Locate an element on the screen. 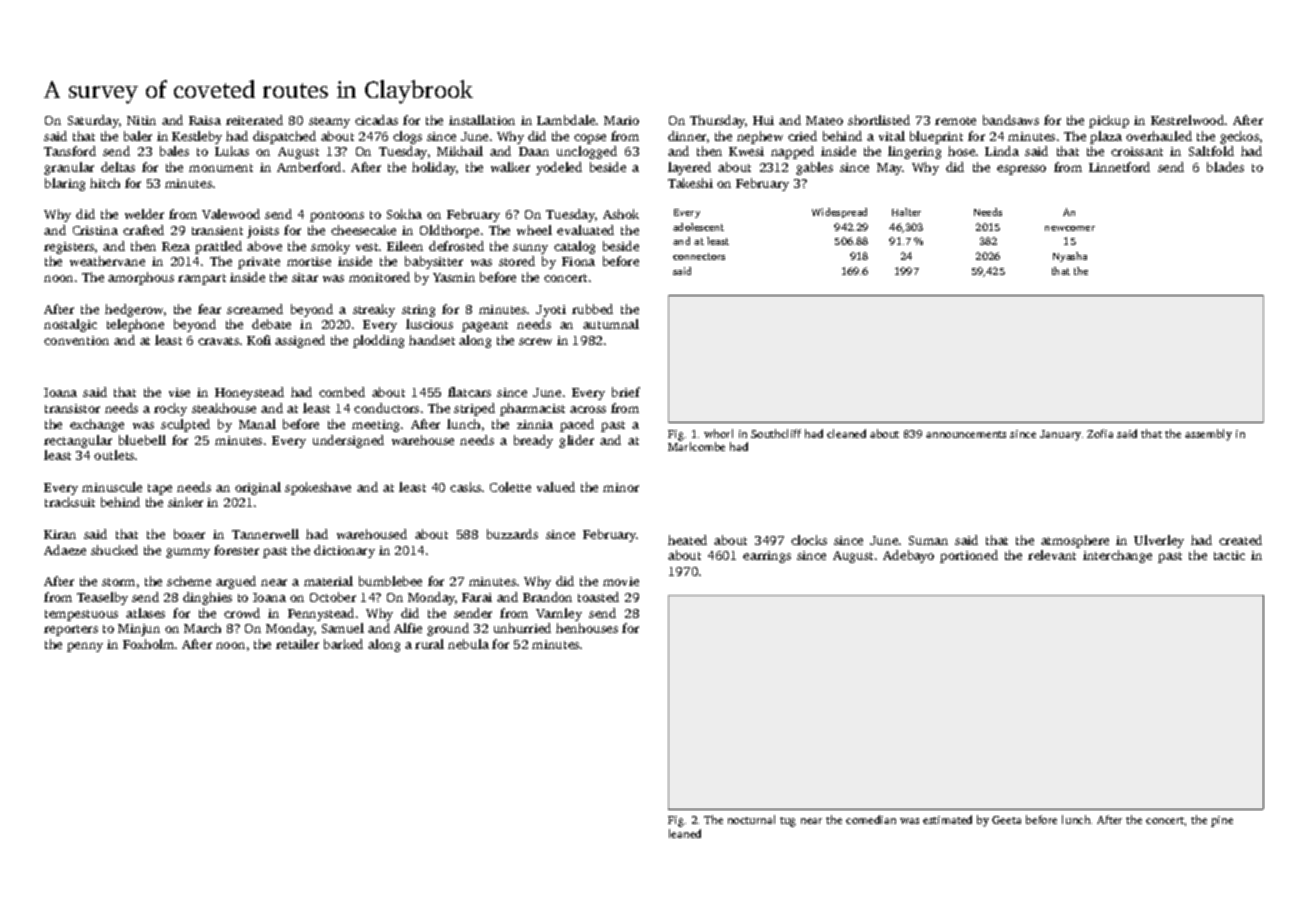 This screenshot has height=924, width=1308. nocturnal is located at coordinates (751, 819).
